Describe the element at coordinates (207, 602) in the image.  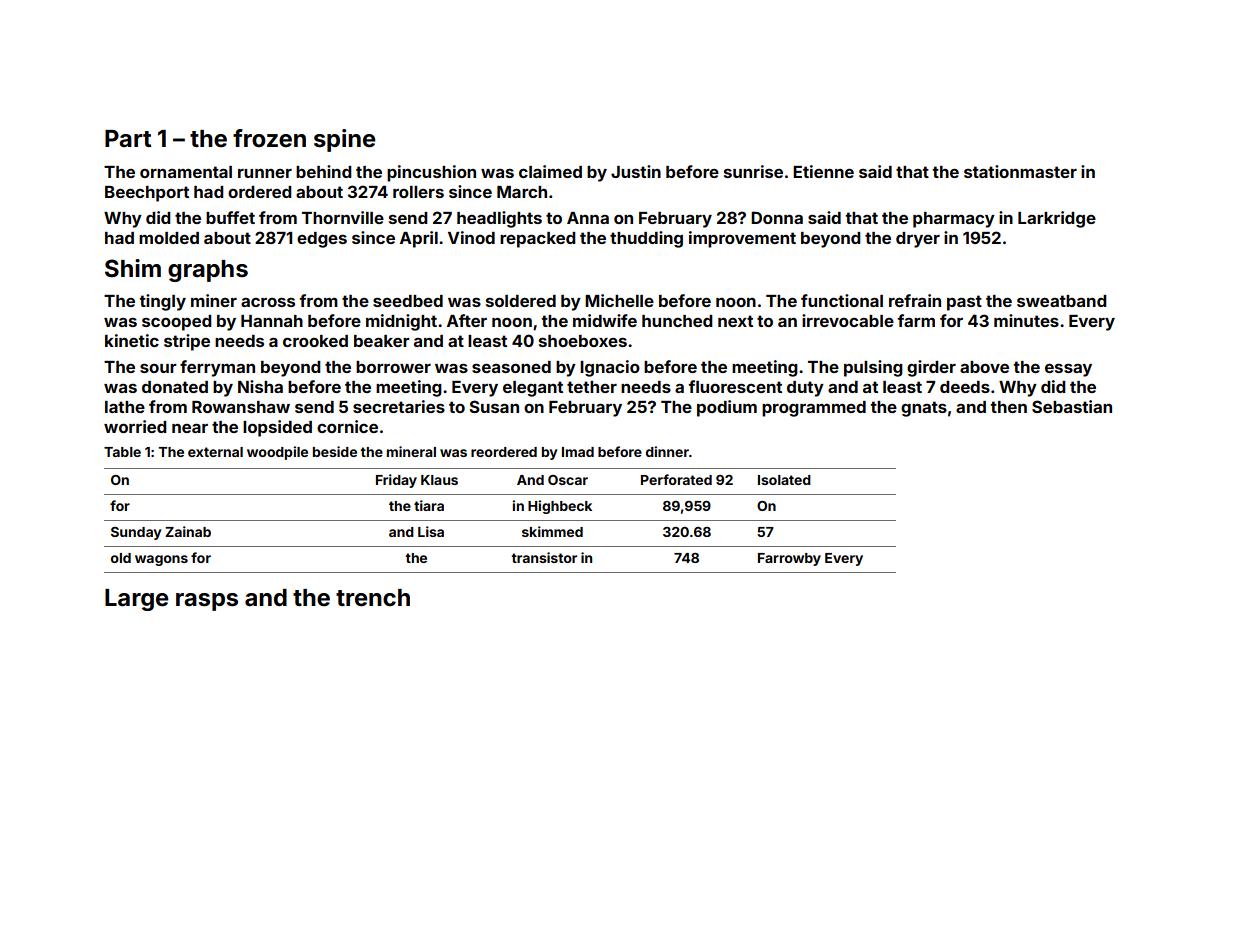
I see `rasps` at that location.
